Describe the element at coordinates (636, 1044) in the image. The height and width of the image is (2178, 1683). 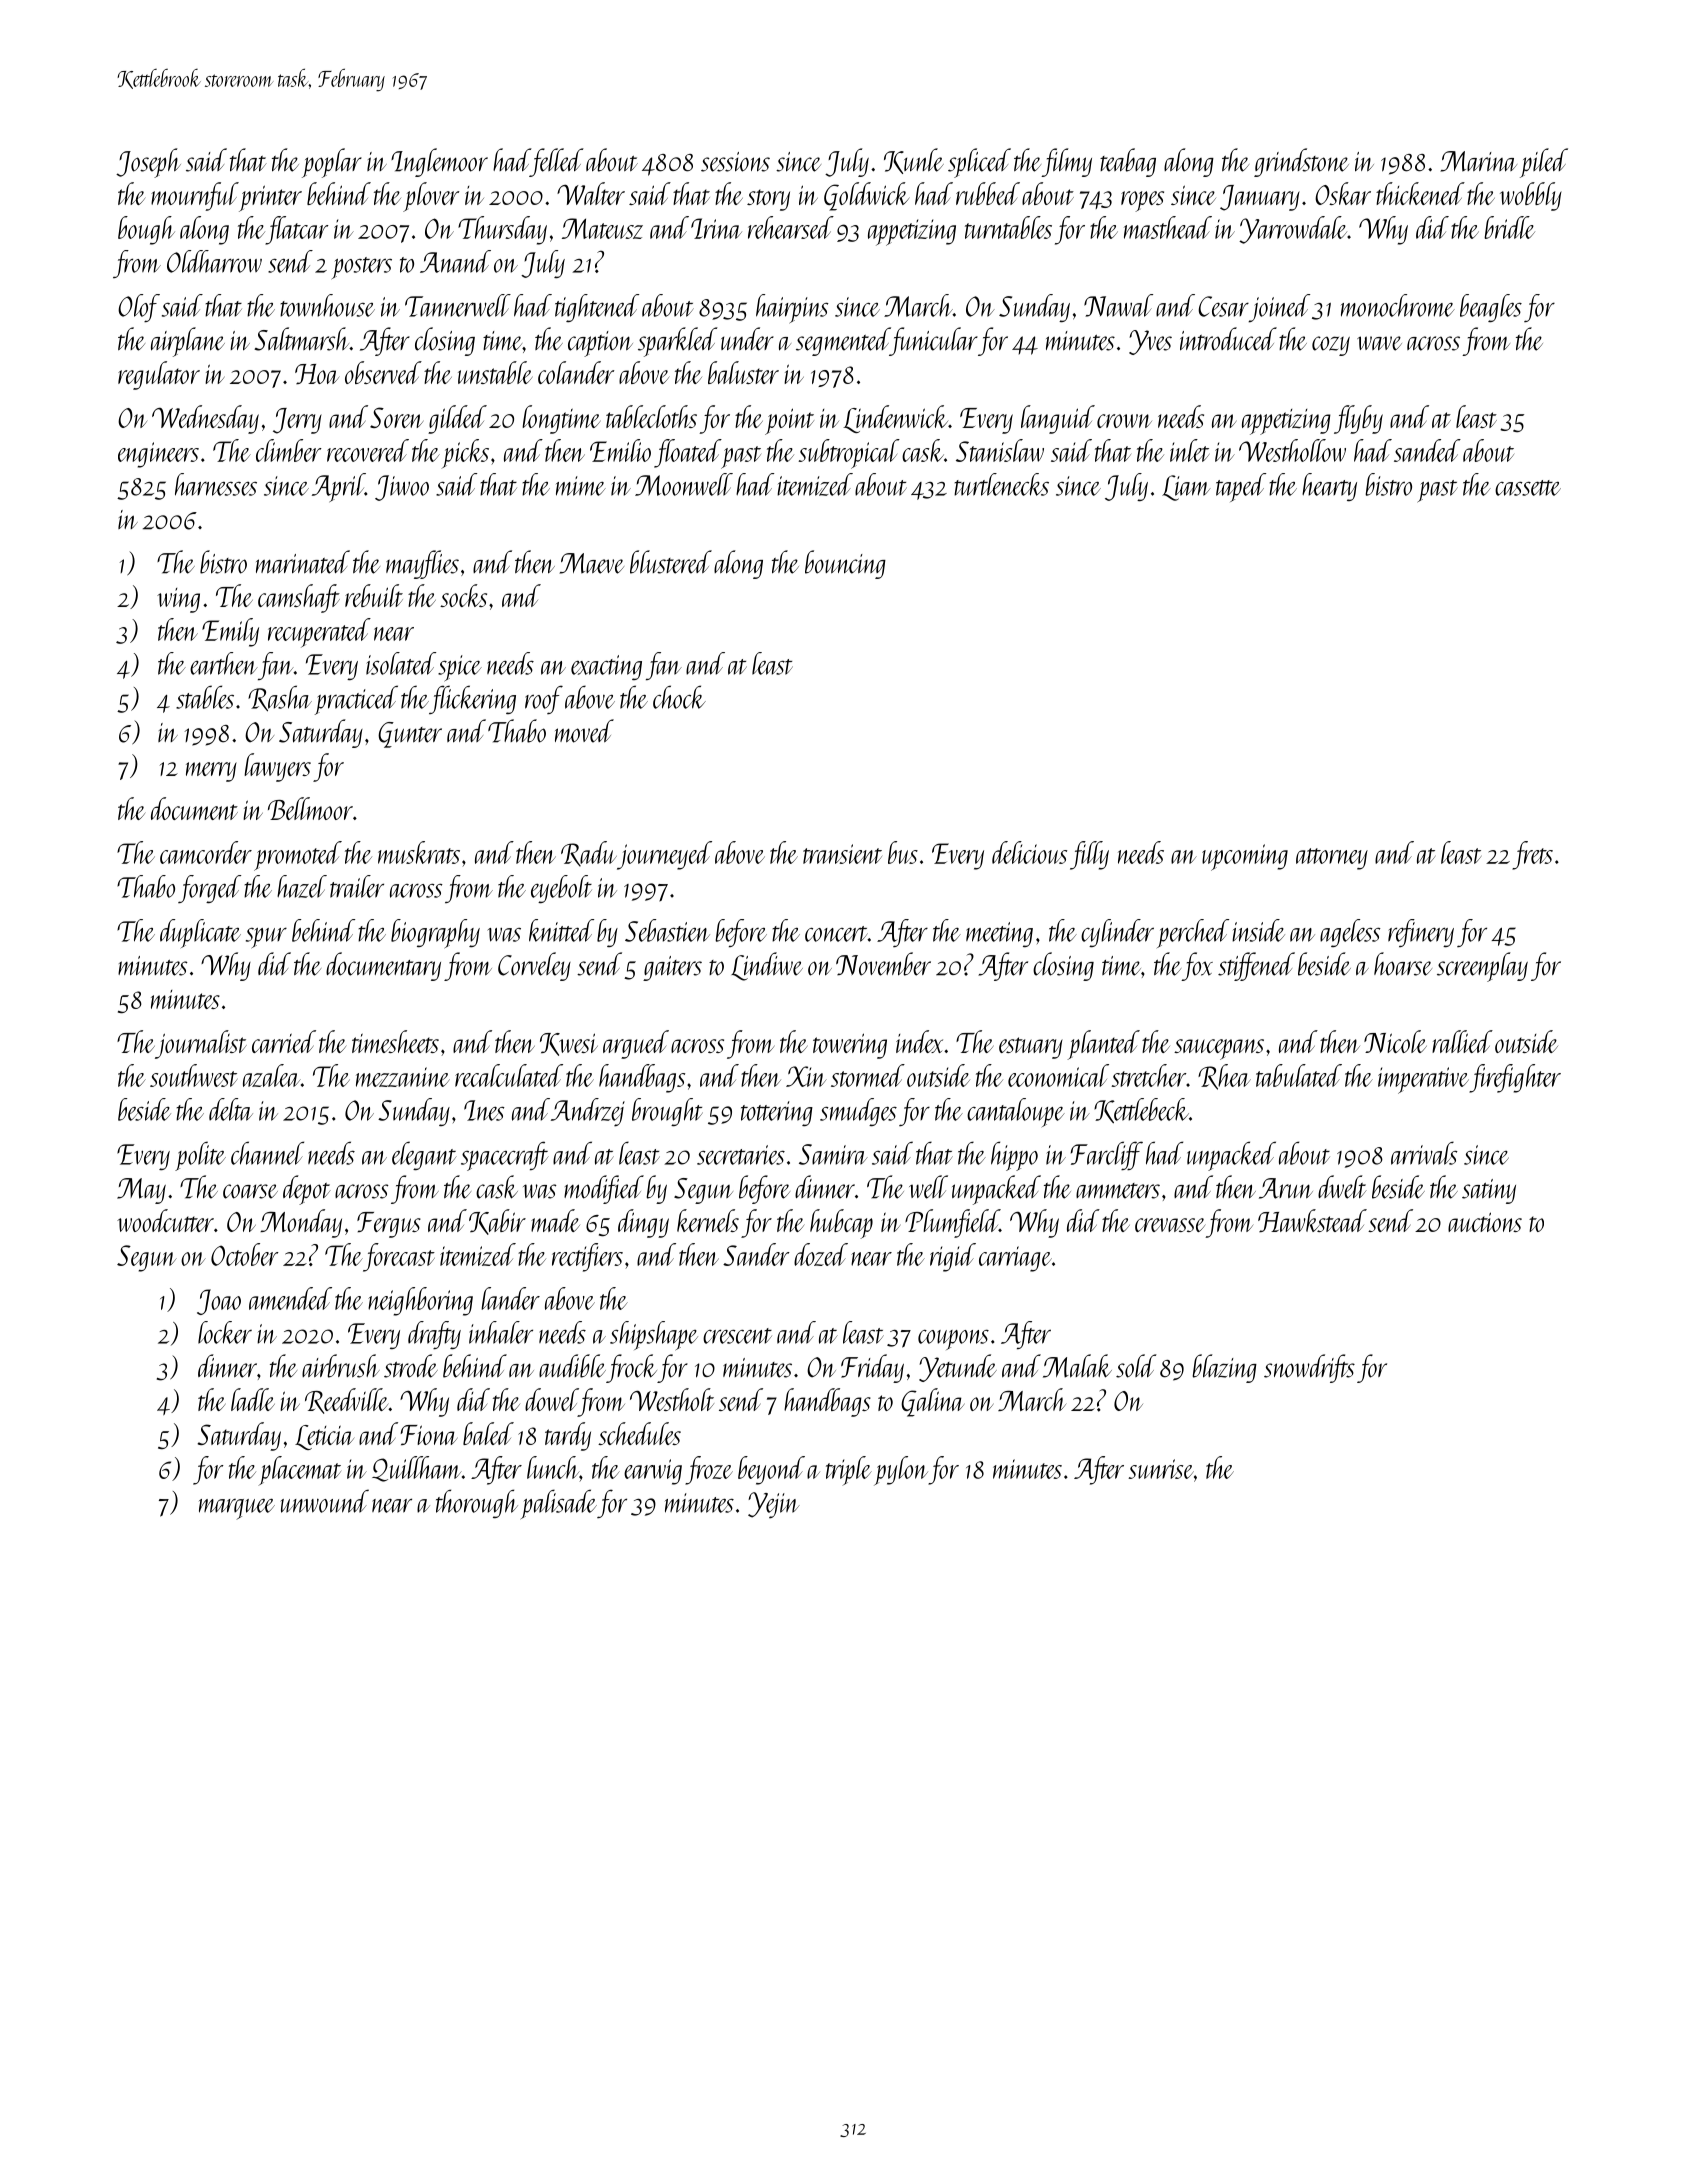
I see `argued` at that location.
